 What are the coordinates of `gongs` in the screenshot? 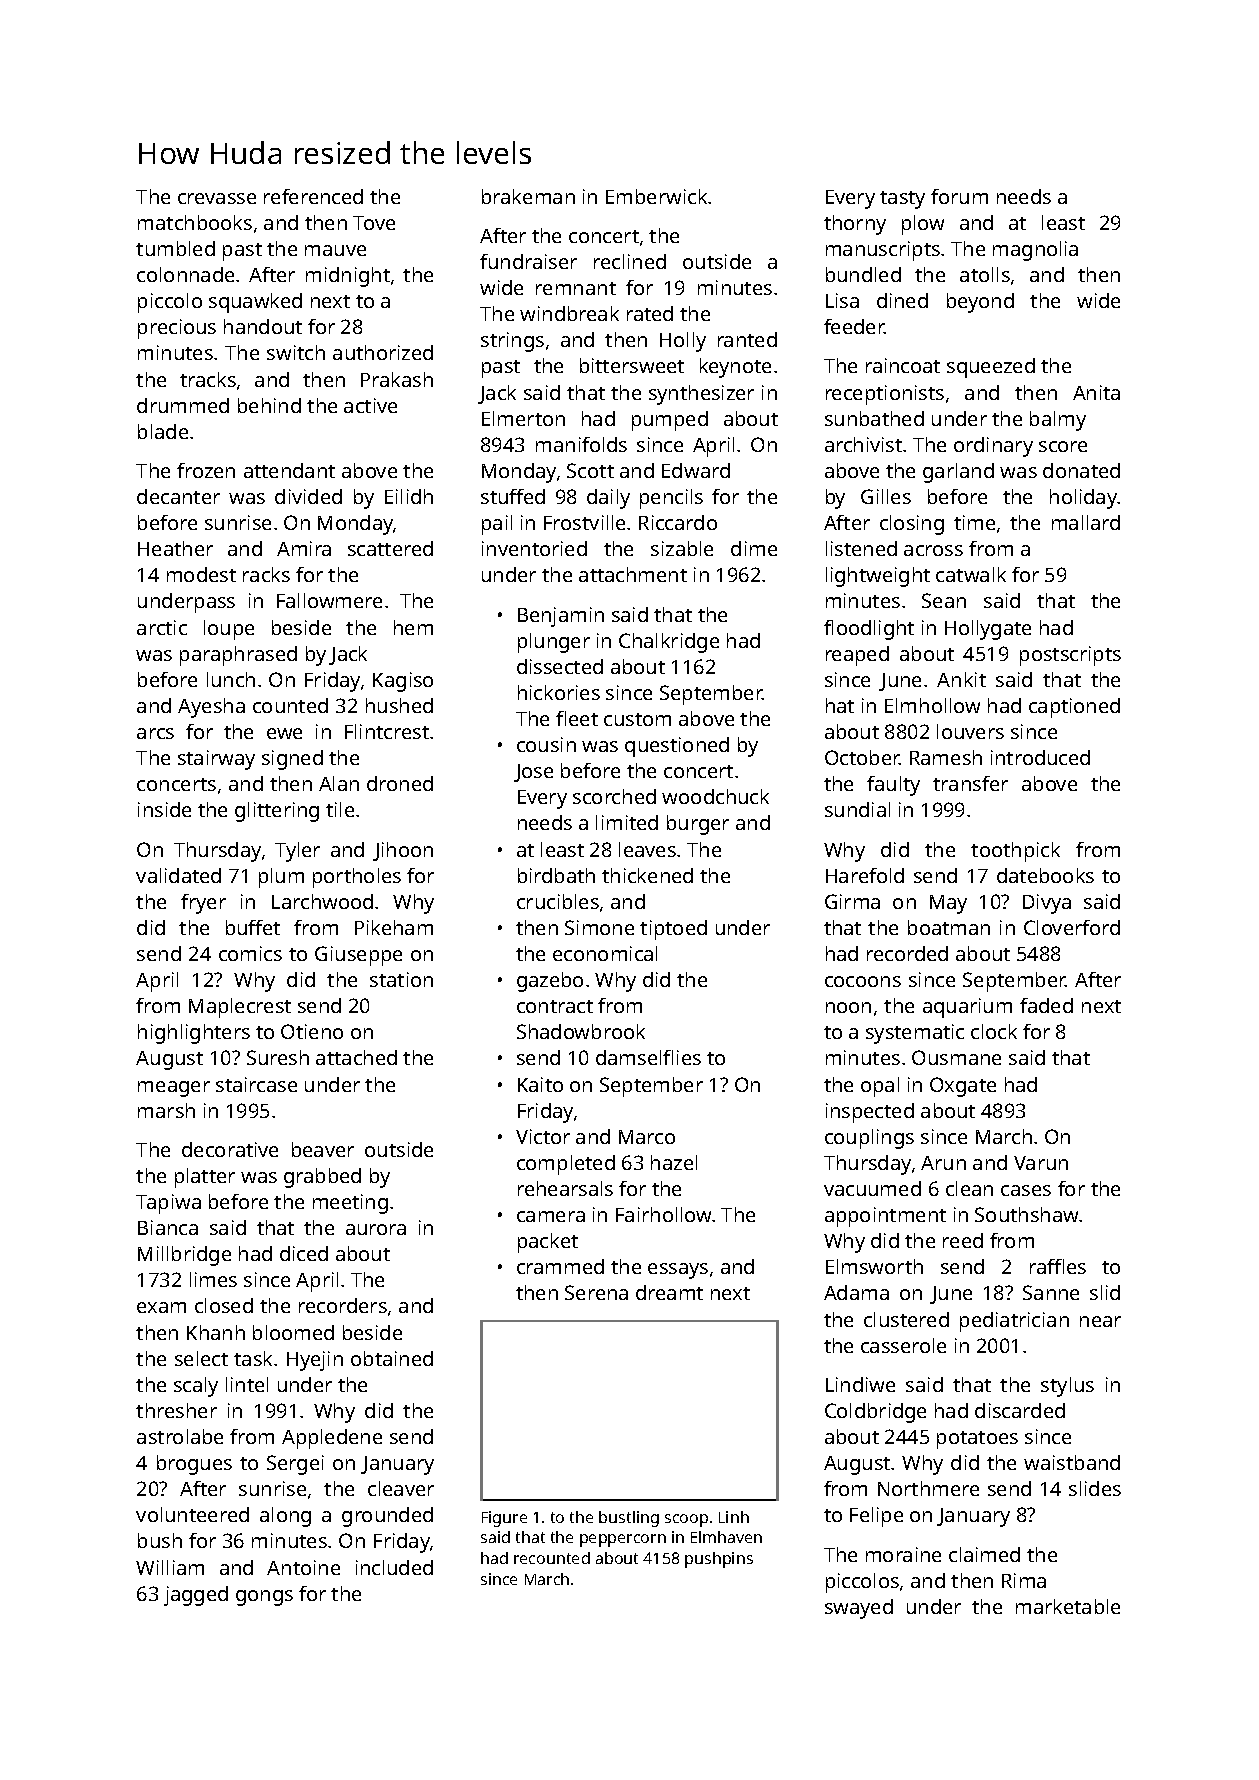 It's located at (264, 1598).
